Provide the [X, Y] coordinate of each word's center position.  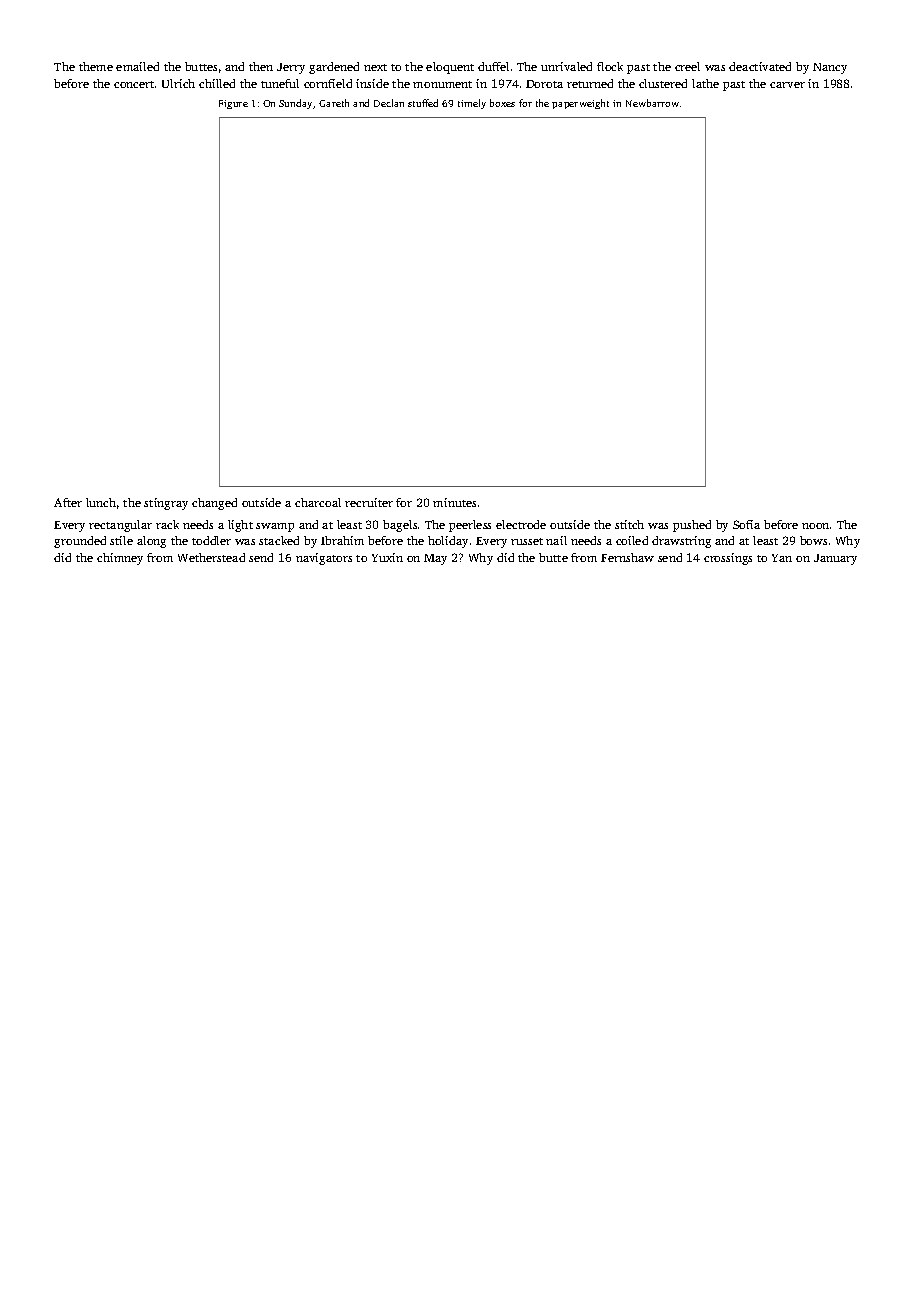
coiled [632, 540]
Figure [233, 104]
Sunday [296, 104]
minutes [454, 502]
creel [687, 66]
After [68, 502]
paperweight [580, 104]
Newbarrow [652, 103]
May [435, 559]
